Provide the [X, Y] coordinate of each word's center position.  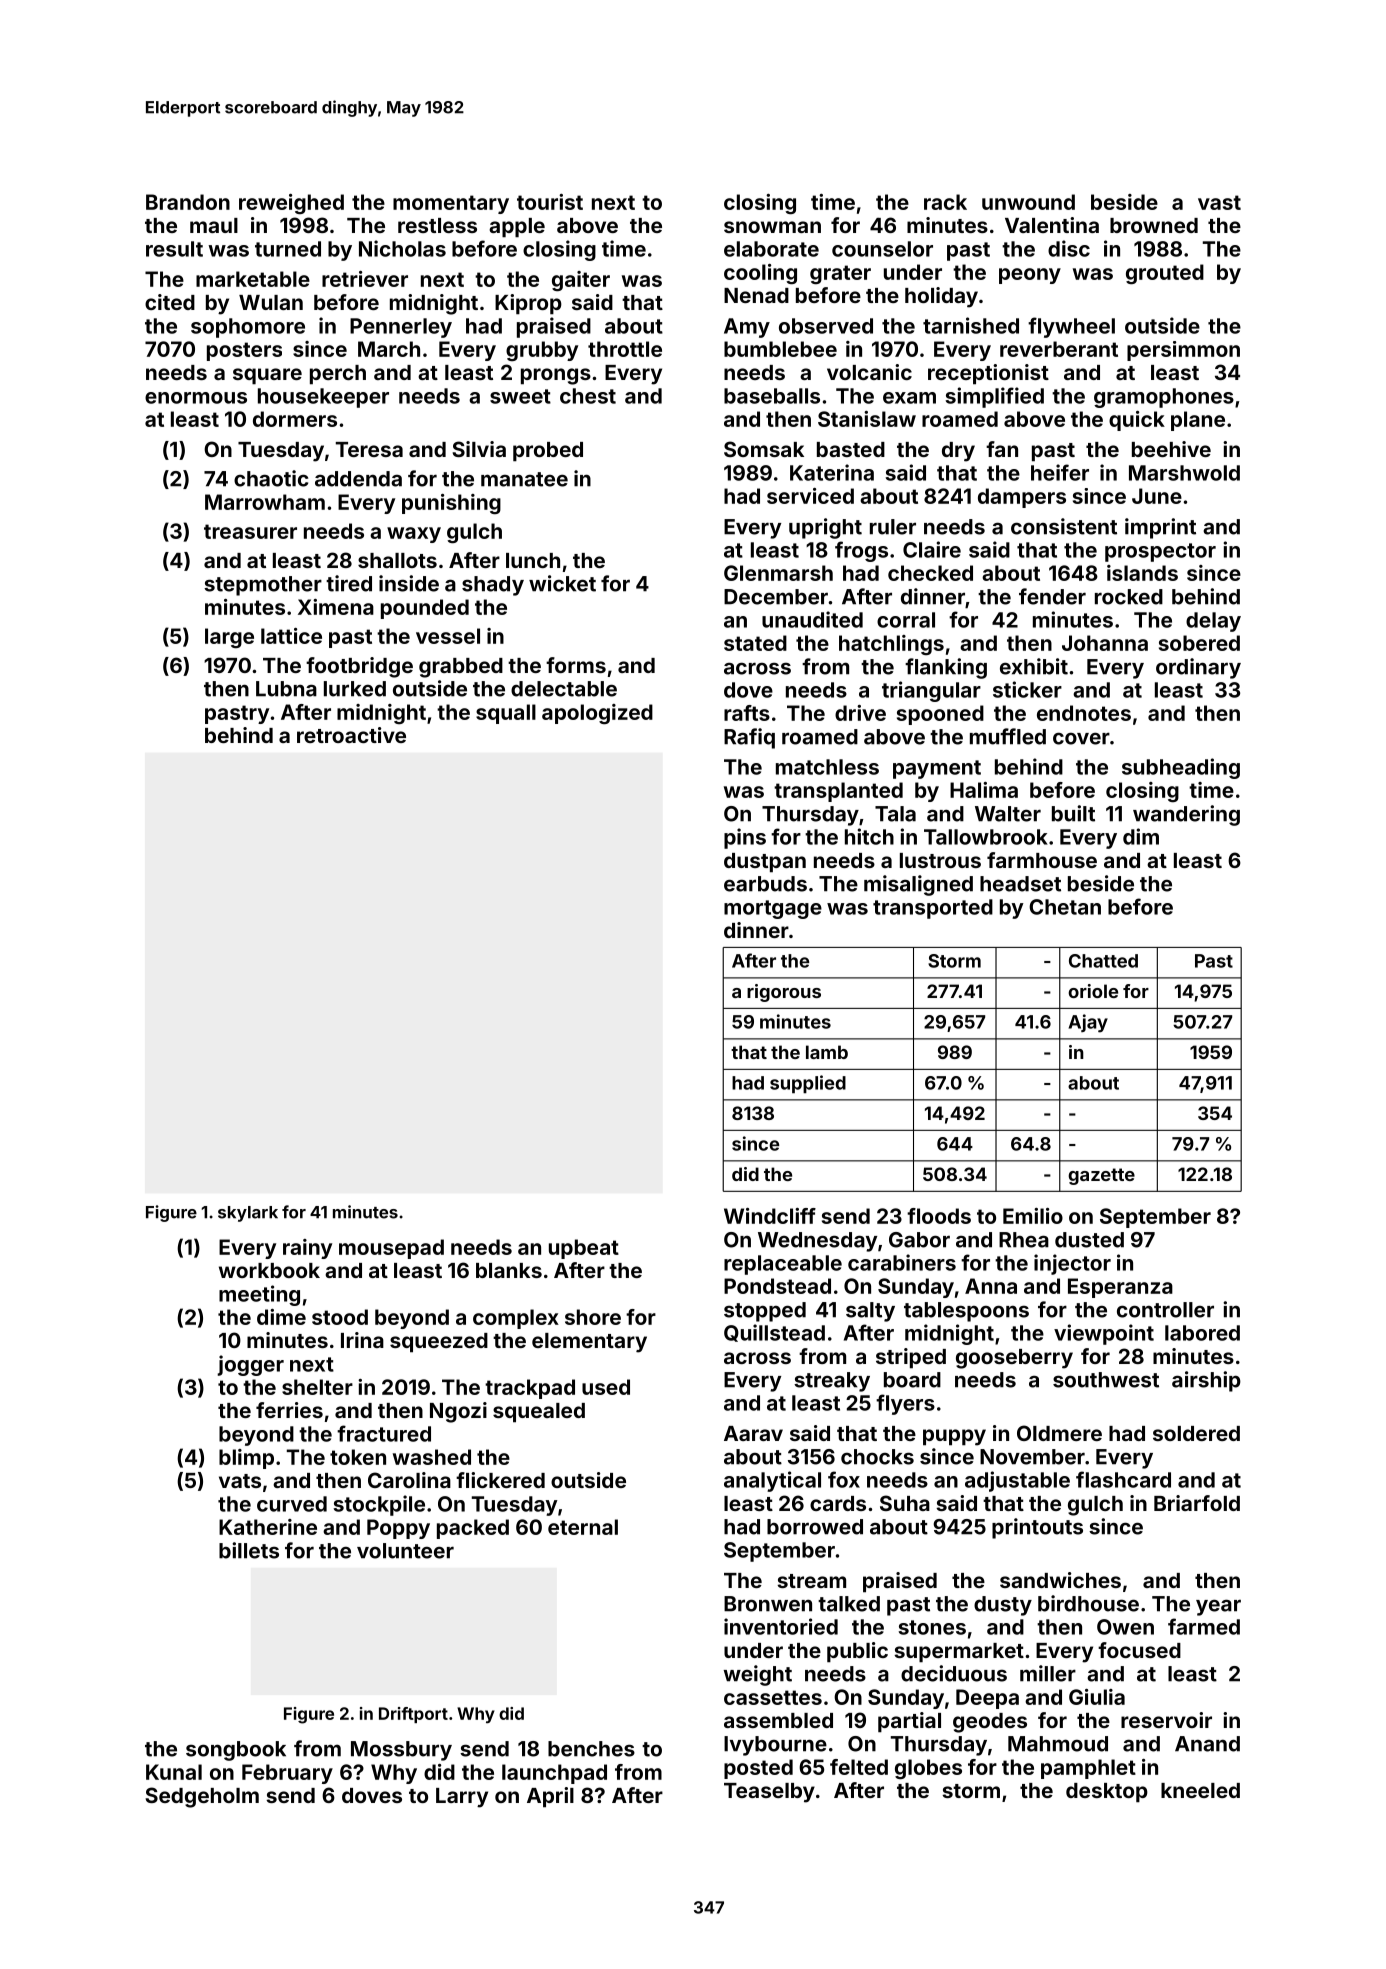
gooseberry [1014, 1359]
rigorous [784, 993]
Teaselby [769, 1793]
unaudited [812, 619]
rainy [307, 1249]
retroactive [351, 735]
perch [338, 375]
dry [958, 452]
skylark [248, 1214]
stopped [765, 1312]
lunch [533, 560]
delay [1213, 622]
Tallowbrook [986, 837]
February [287, 1774]
